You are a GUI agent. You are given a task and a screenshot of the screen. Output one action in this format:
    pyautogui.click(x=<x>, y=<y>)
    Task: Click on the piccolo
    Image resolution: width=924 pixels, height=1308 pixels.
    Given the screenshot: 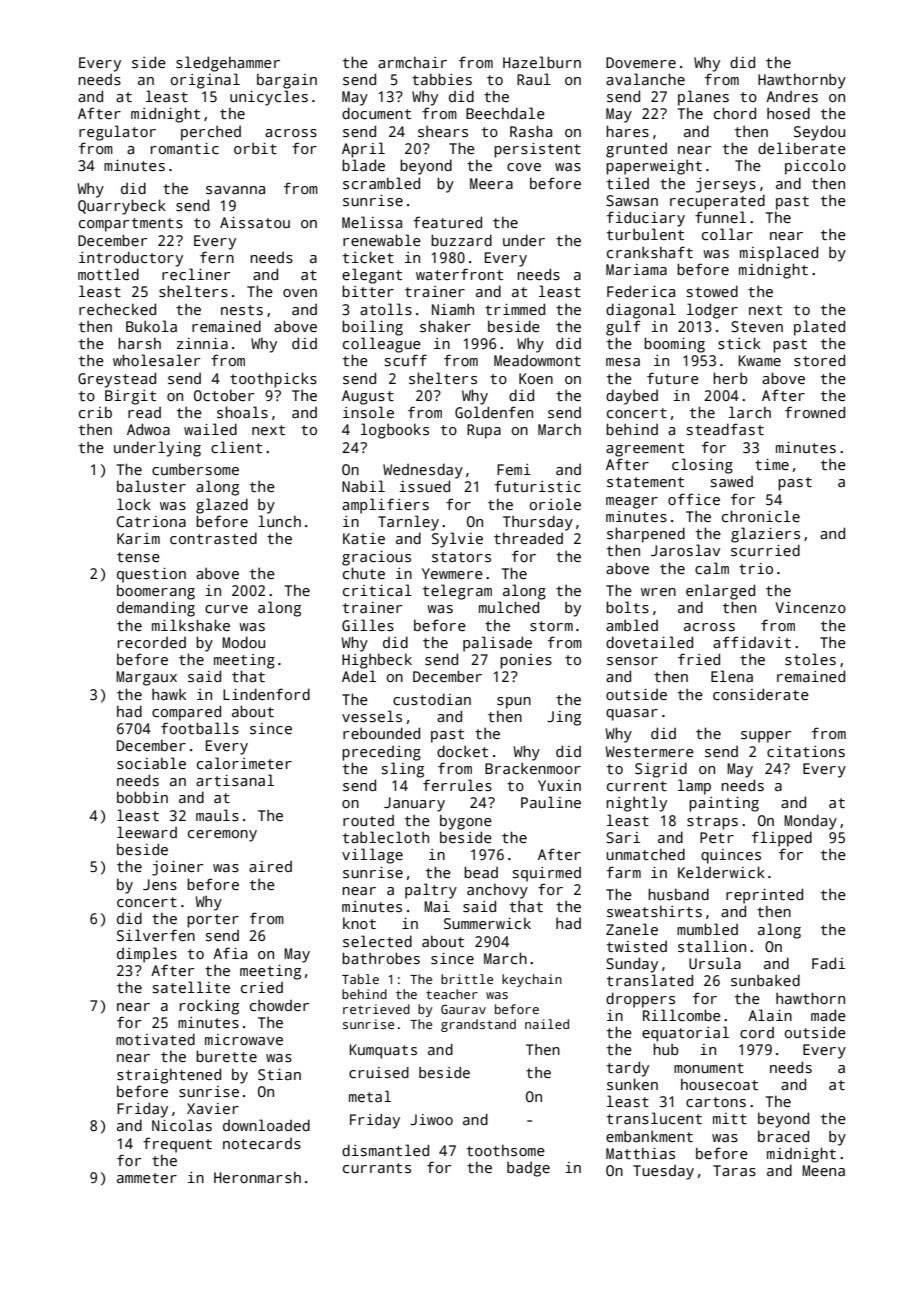 What is the action you would take?
    pyautogui.click(x=815, y=167)
